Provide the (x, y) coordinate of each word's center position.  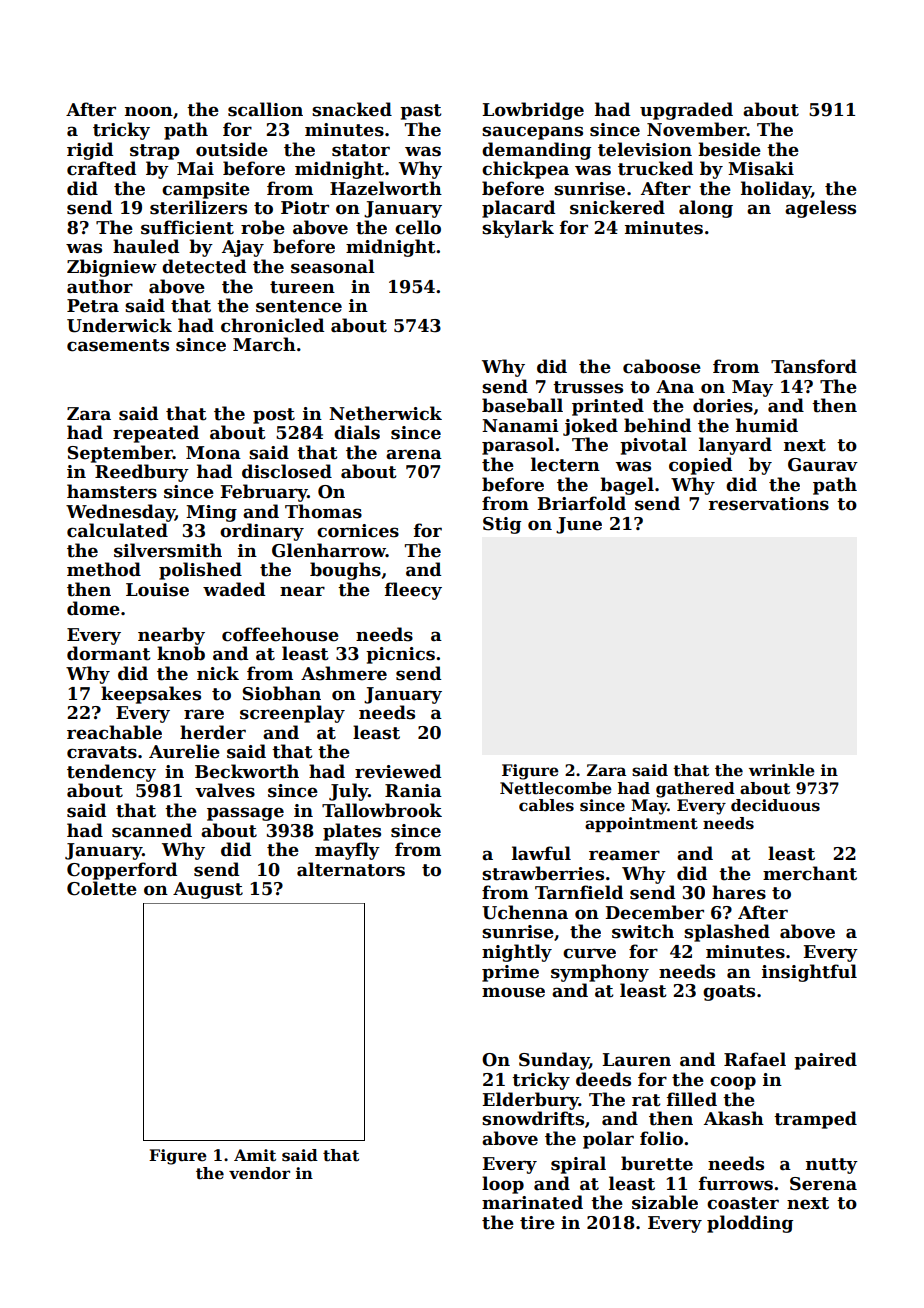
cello (418, 227)
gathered (695, 790)
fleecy (413, 591)
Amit (255, 1155)
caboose (662, 366)
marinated (532, 1202)
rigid (90, 151)
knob (181, 653)
